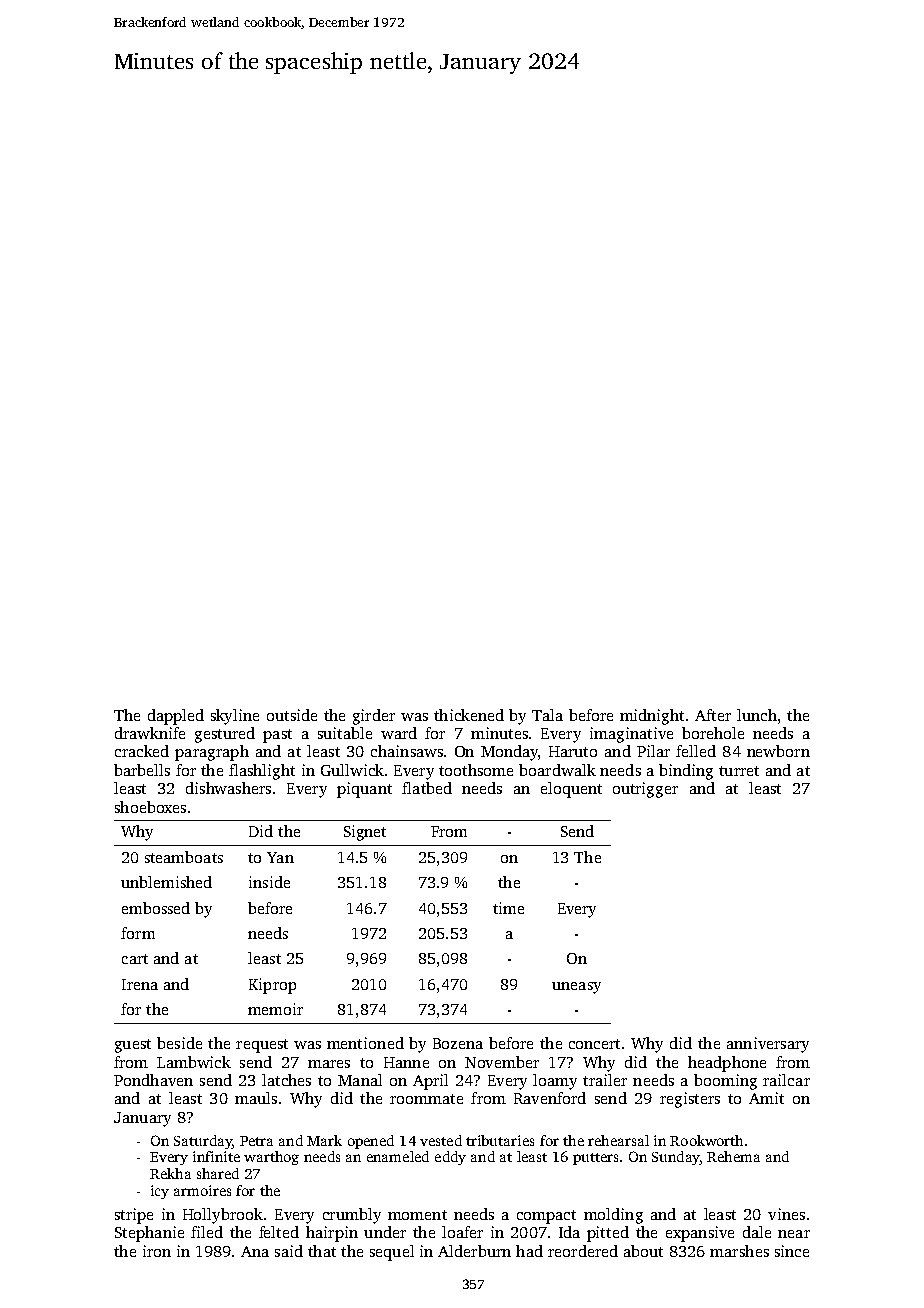 The height and width of the screenshot is (1308, 924). I want to click on steamboats, so click(184, 857).
